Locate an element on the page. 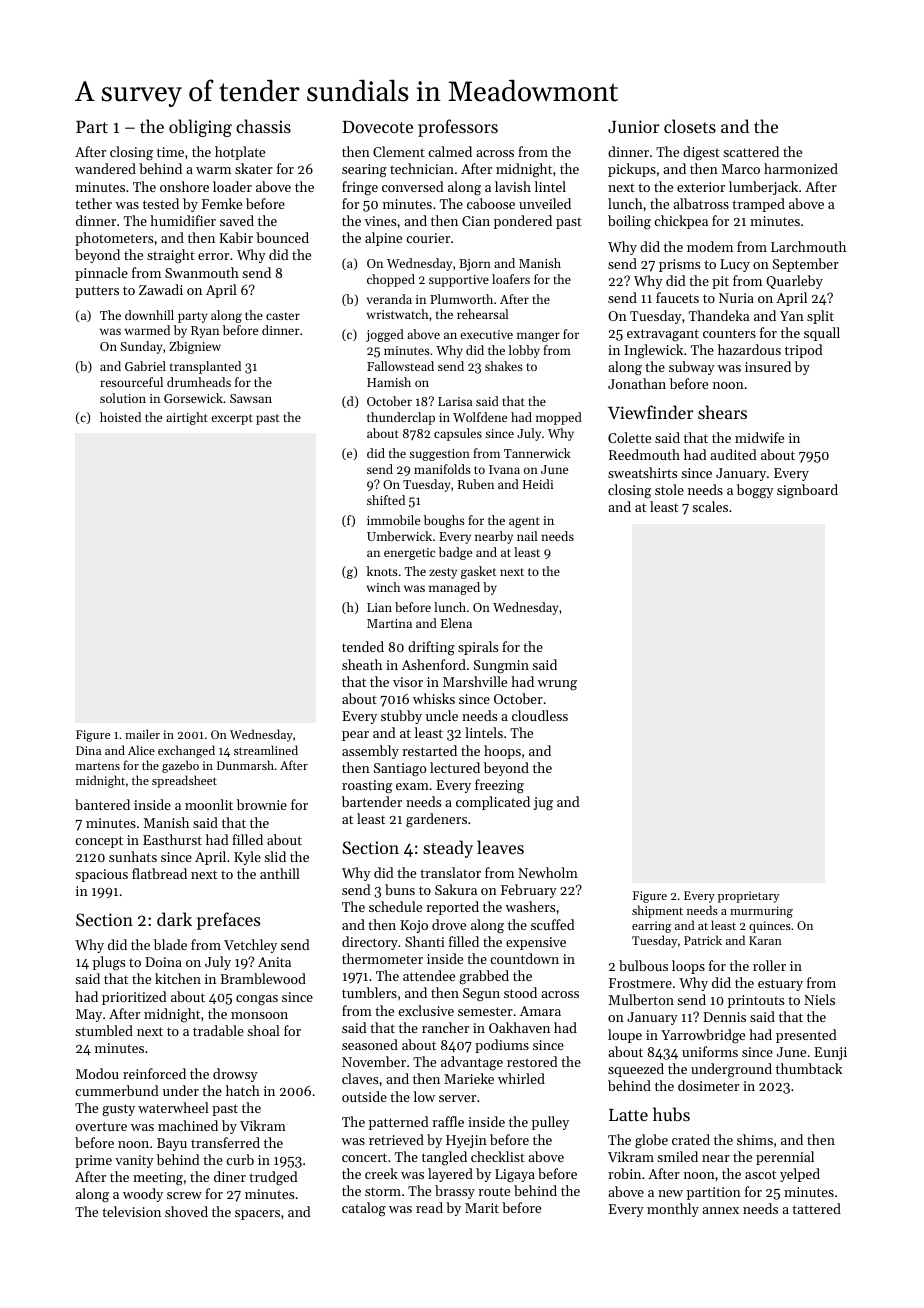  obliging is located at coordinates (200, 128).
